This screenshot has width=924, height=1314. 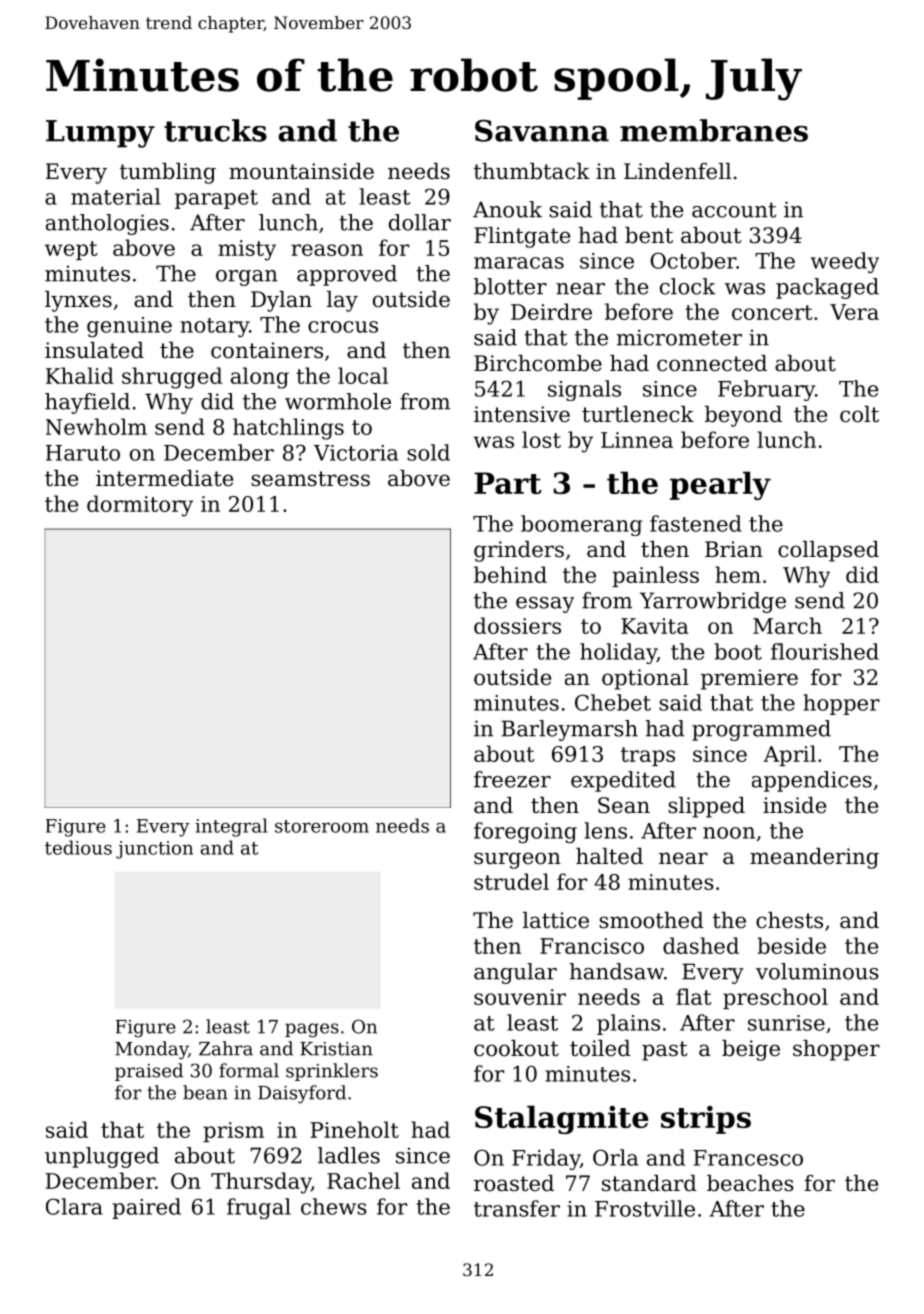 I want to click on lost, so click(x=541, y=439).
